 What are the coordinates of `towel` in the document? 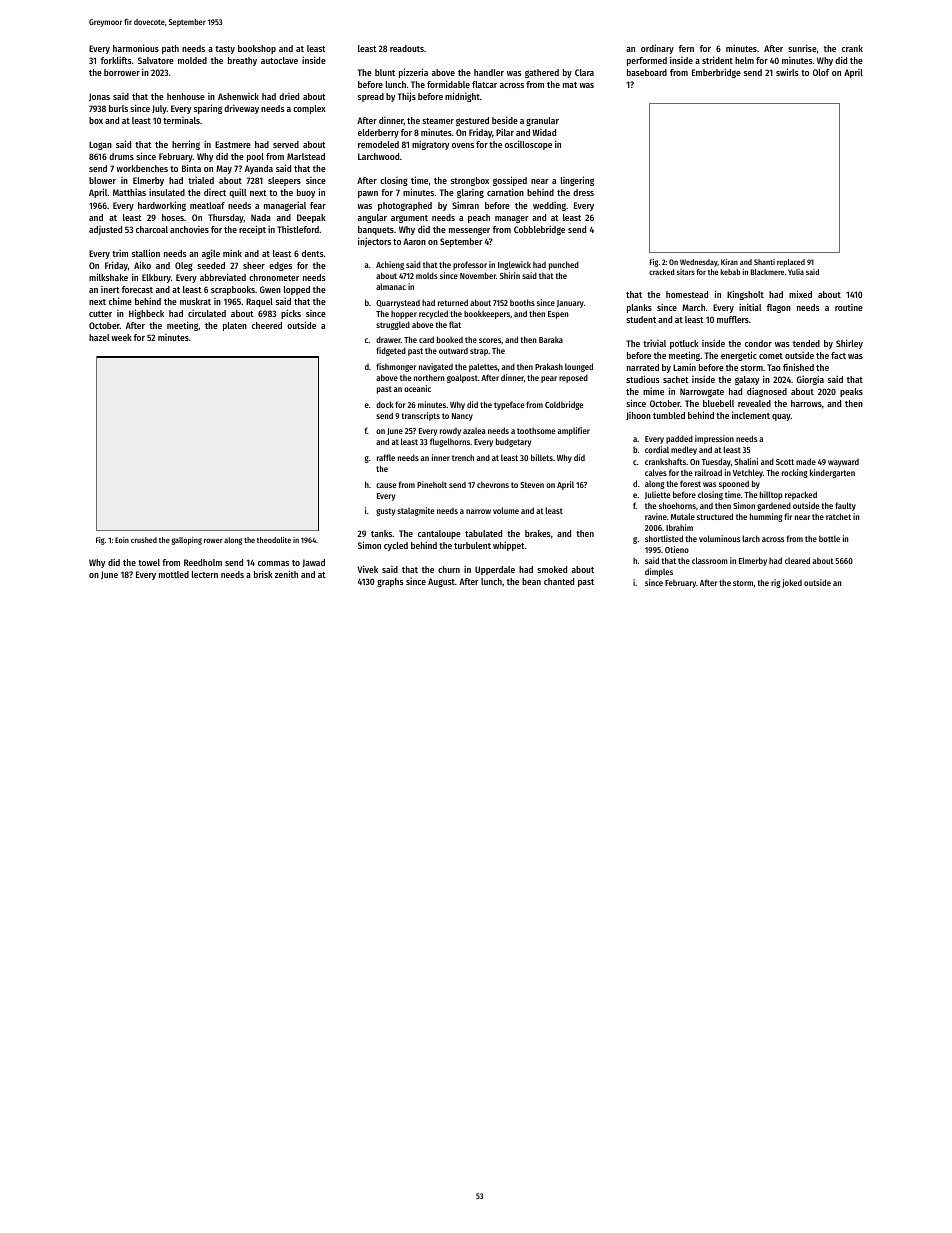 It's located at (149, 562).
